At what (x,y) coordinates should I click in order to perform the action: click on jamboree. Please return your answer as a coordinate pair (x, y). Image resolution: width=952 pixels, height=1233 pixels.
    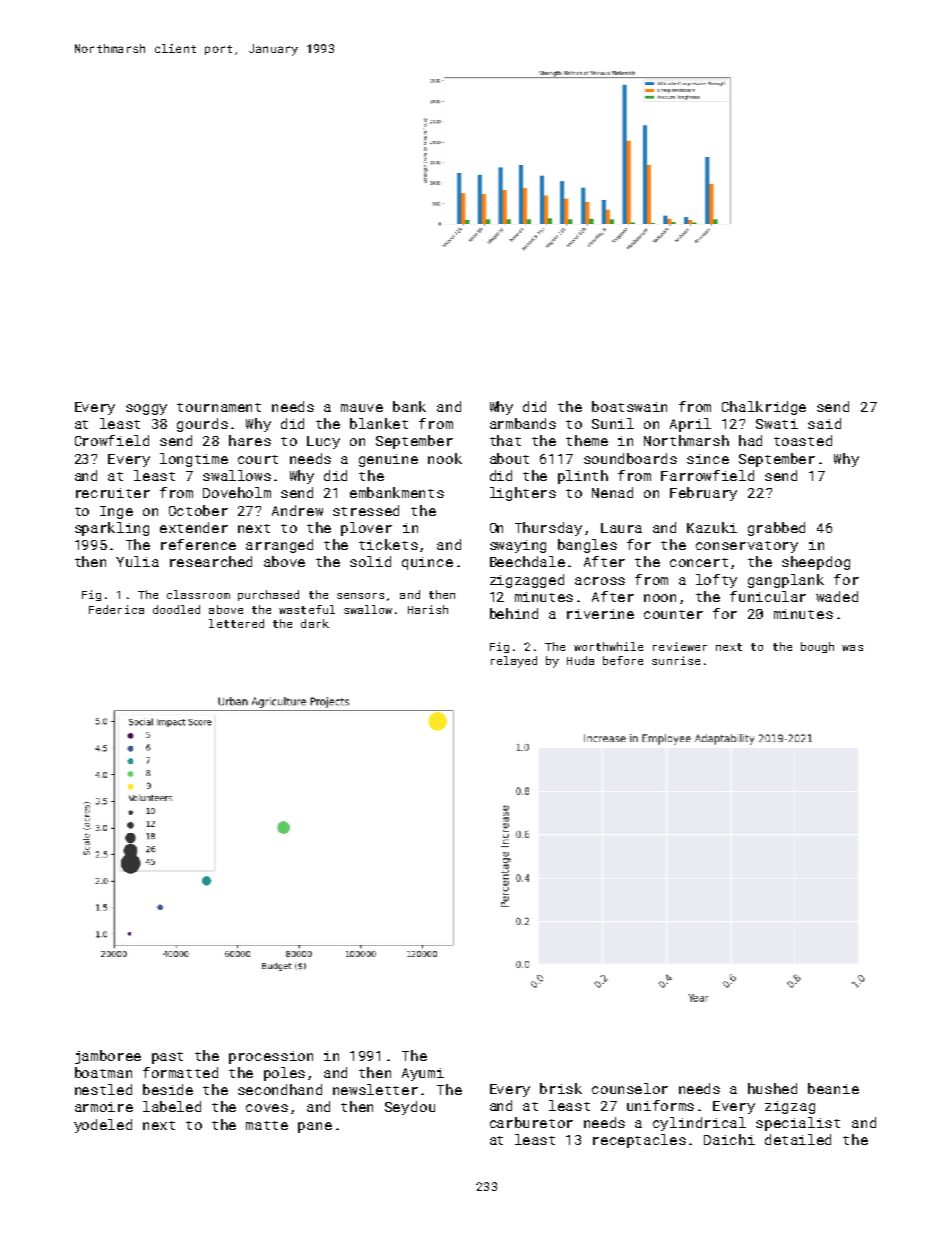
    Looking at the image, I should click on (108, 1057).
